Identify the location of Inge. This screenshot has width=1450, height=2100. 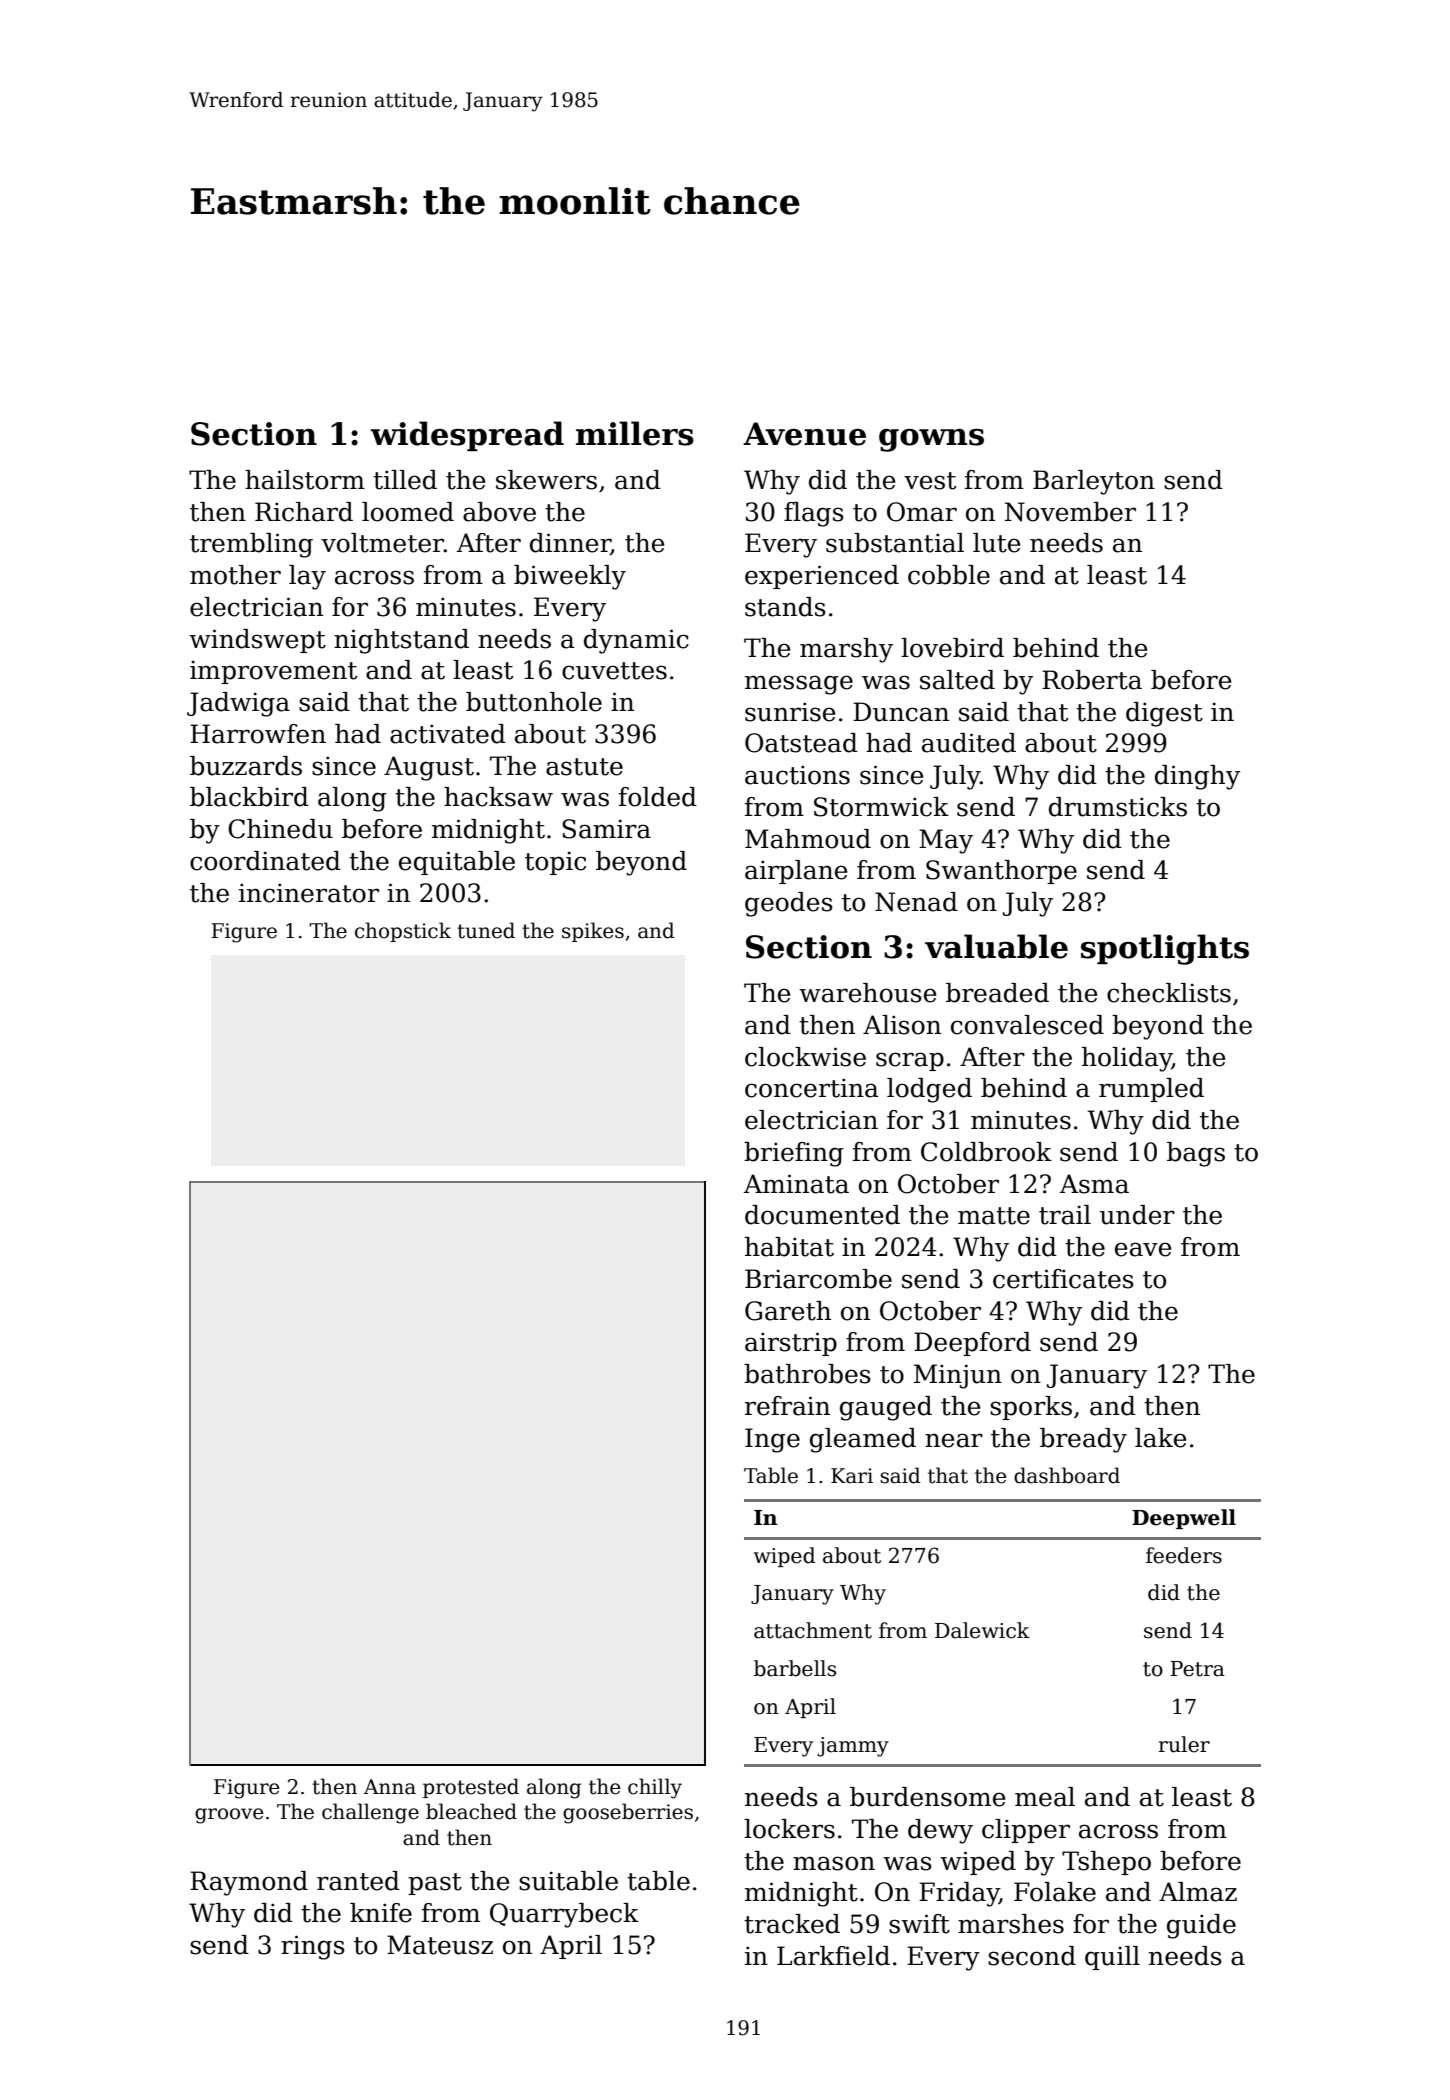
(772, 1440).
